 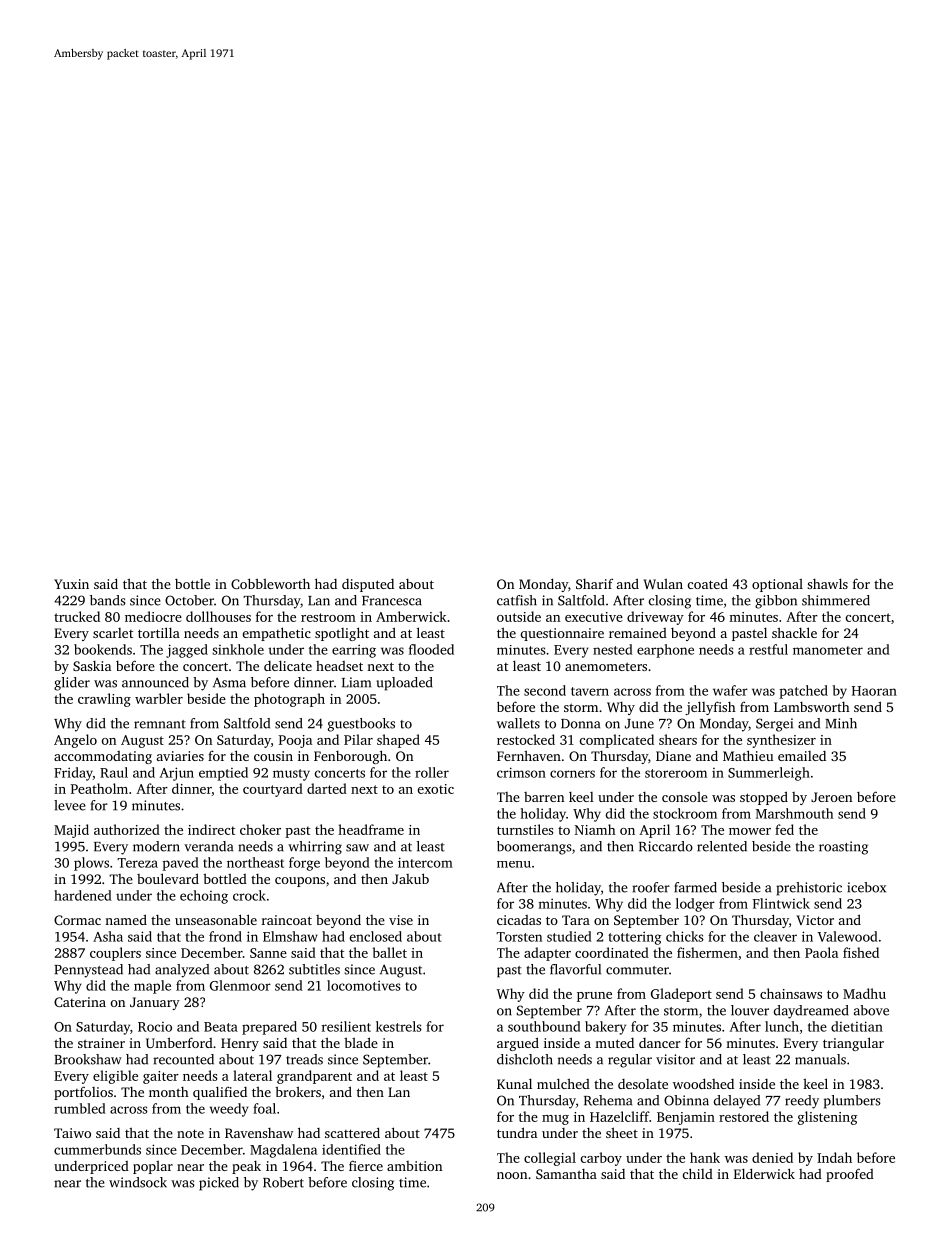 I want to click on coated, so click(x=708, y=583).
